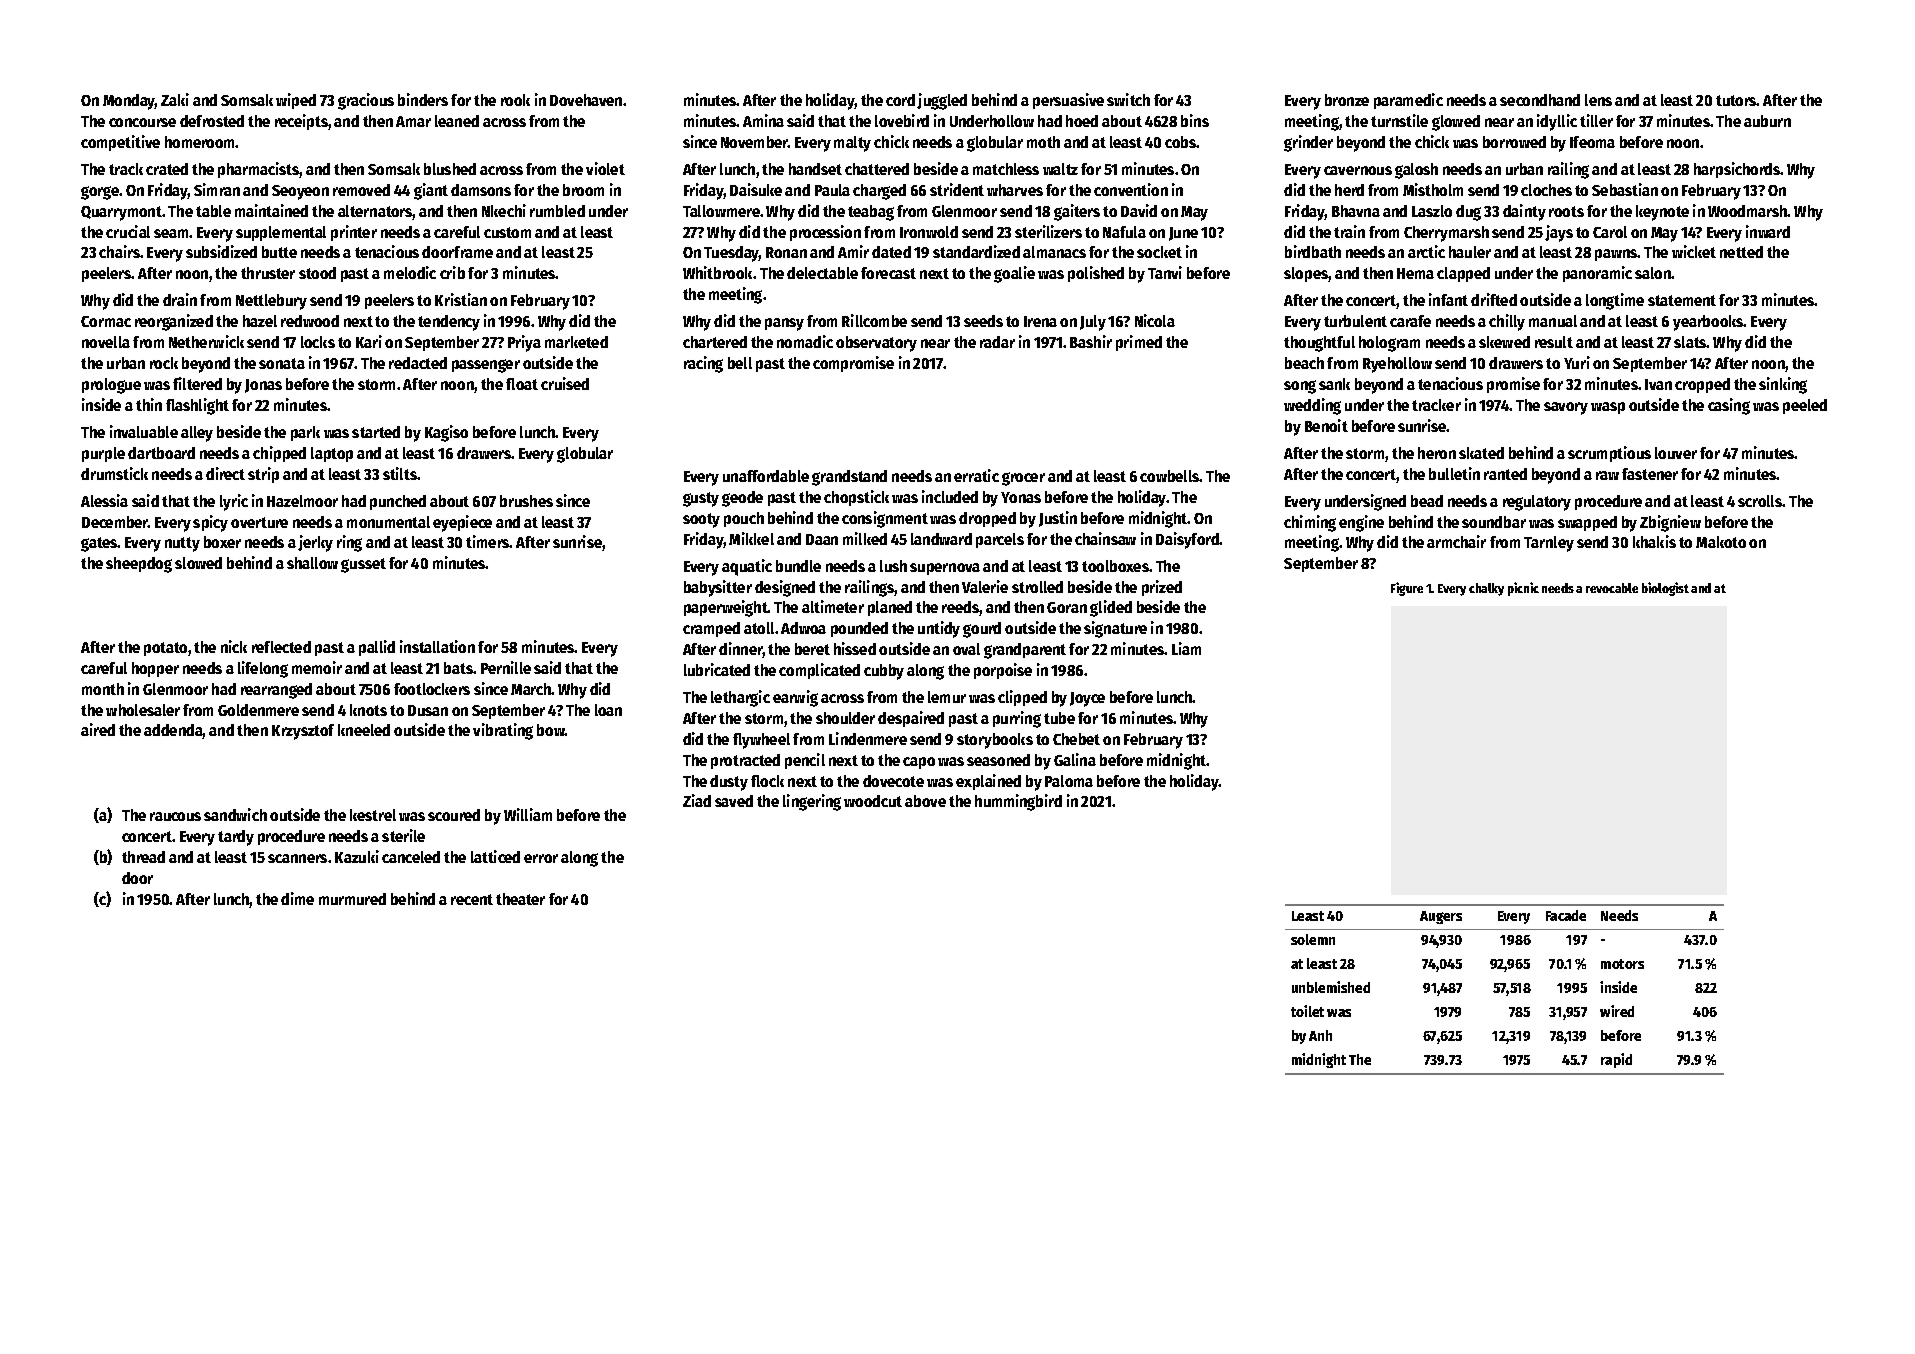 This image has width=1915, height=1354. What do you see at coordinates (1662, 213) in the image?
I see `keynote` at bounding box center [1662, 213].
